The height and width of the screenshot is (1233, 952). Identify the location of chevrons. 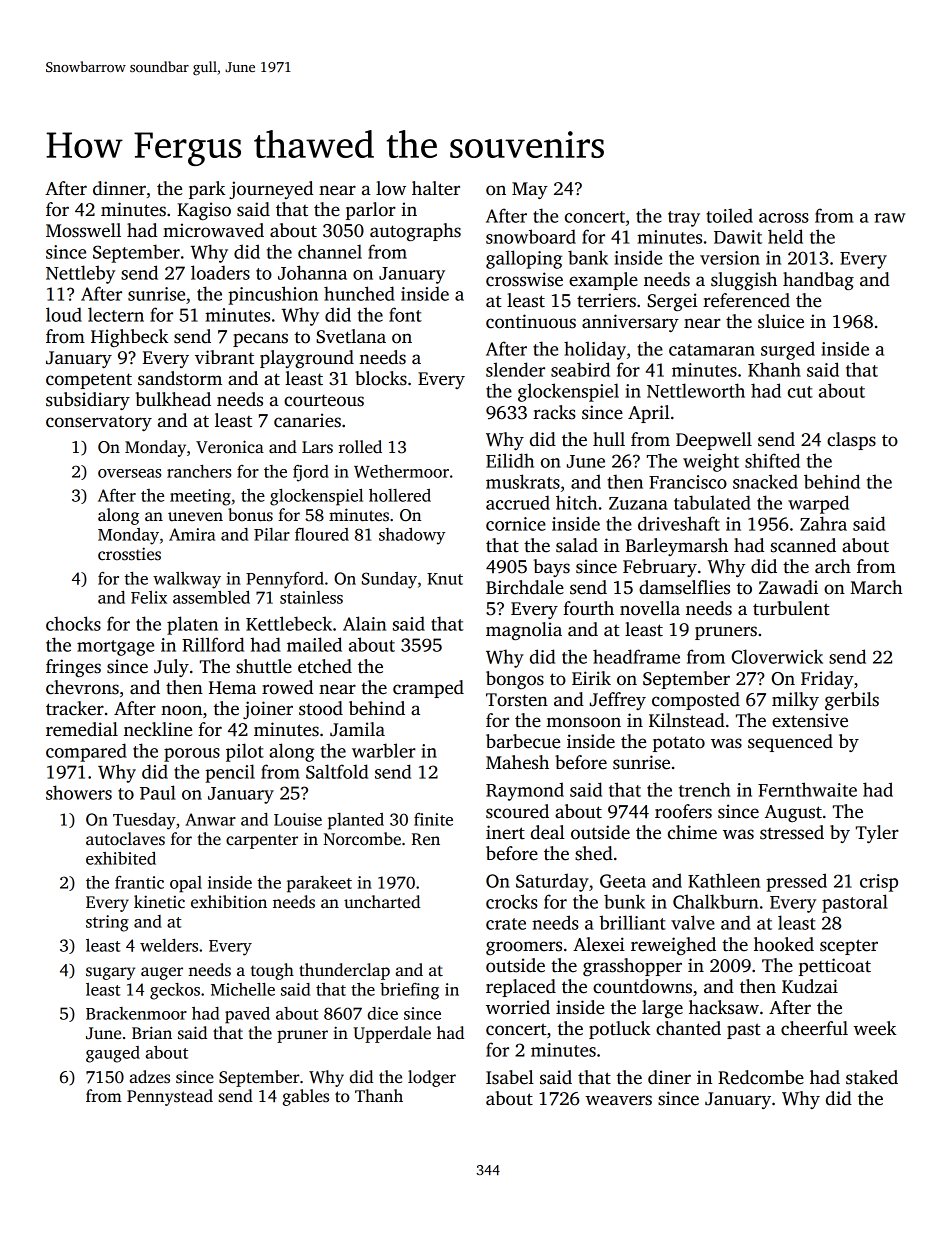
(82, 687).
